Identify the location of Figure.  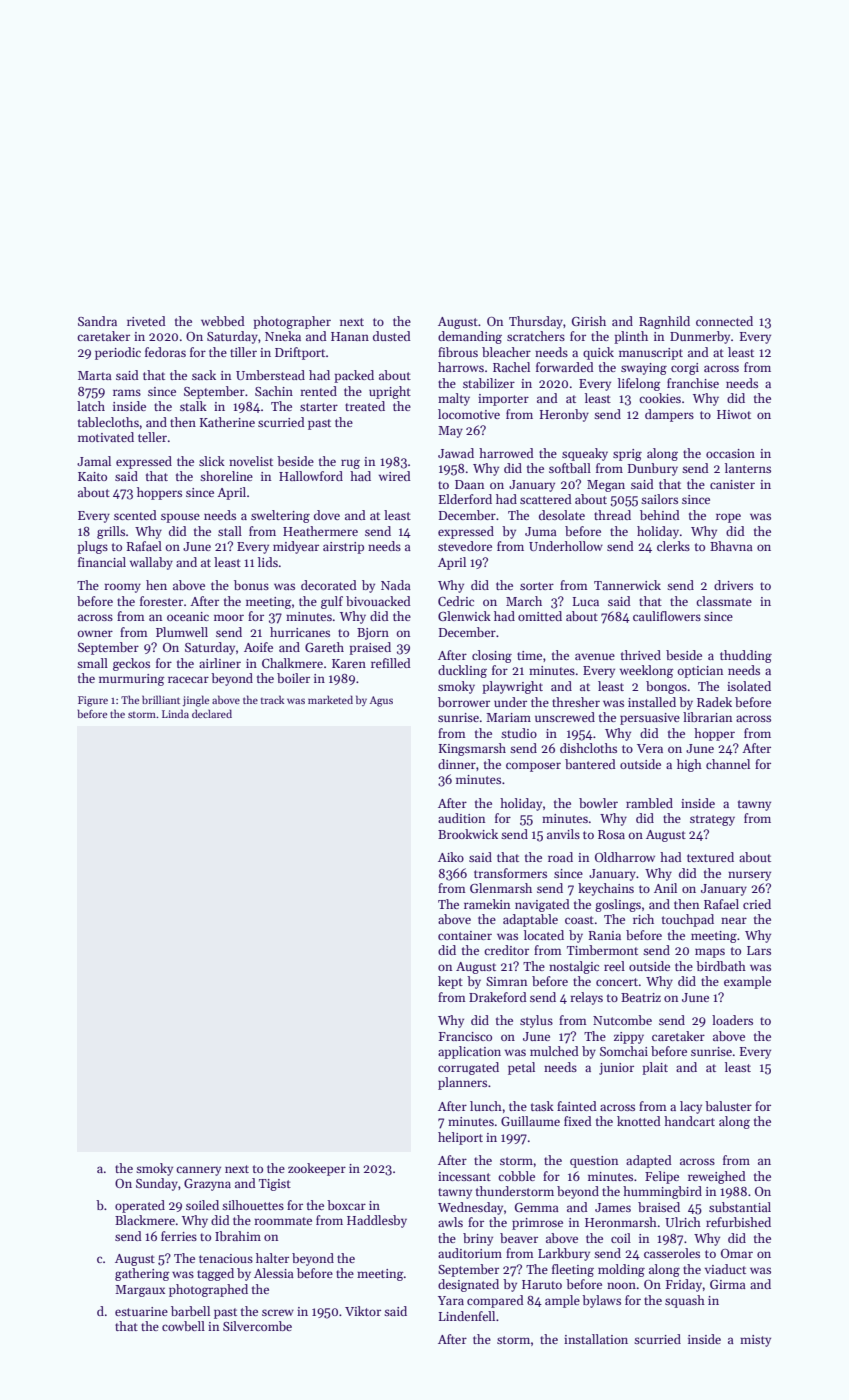
(93, 701).
